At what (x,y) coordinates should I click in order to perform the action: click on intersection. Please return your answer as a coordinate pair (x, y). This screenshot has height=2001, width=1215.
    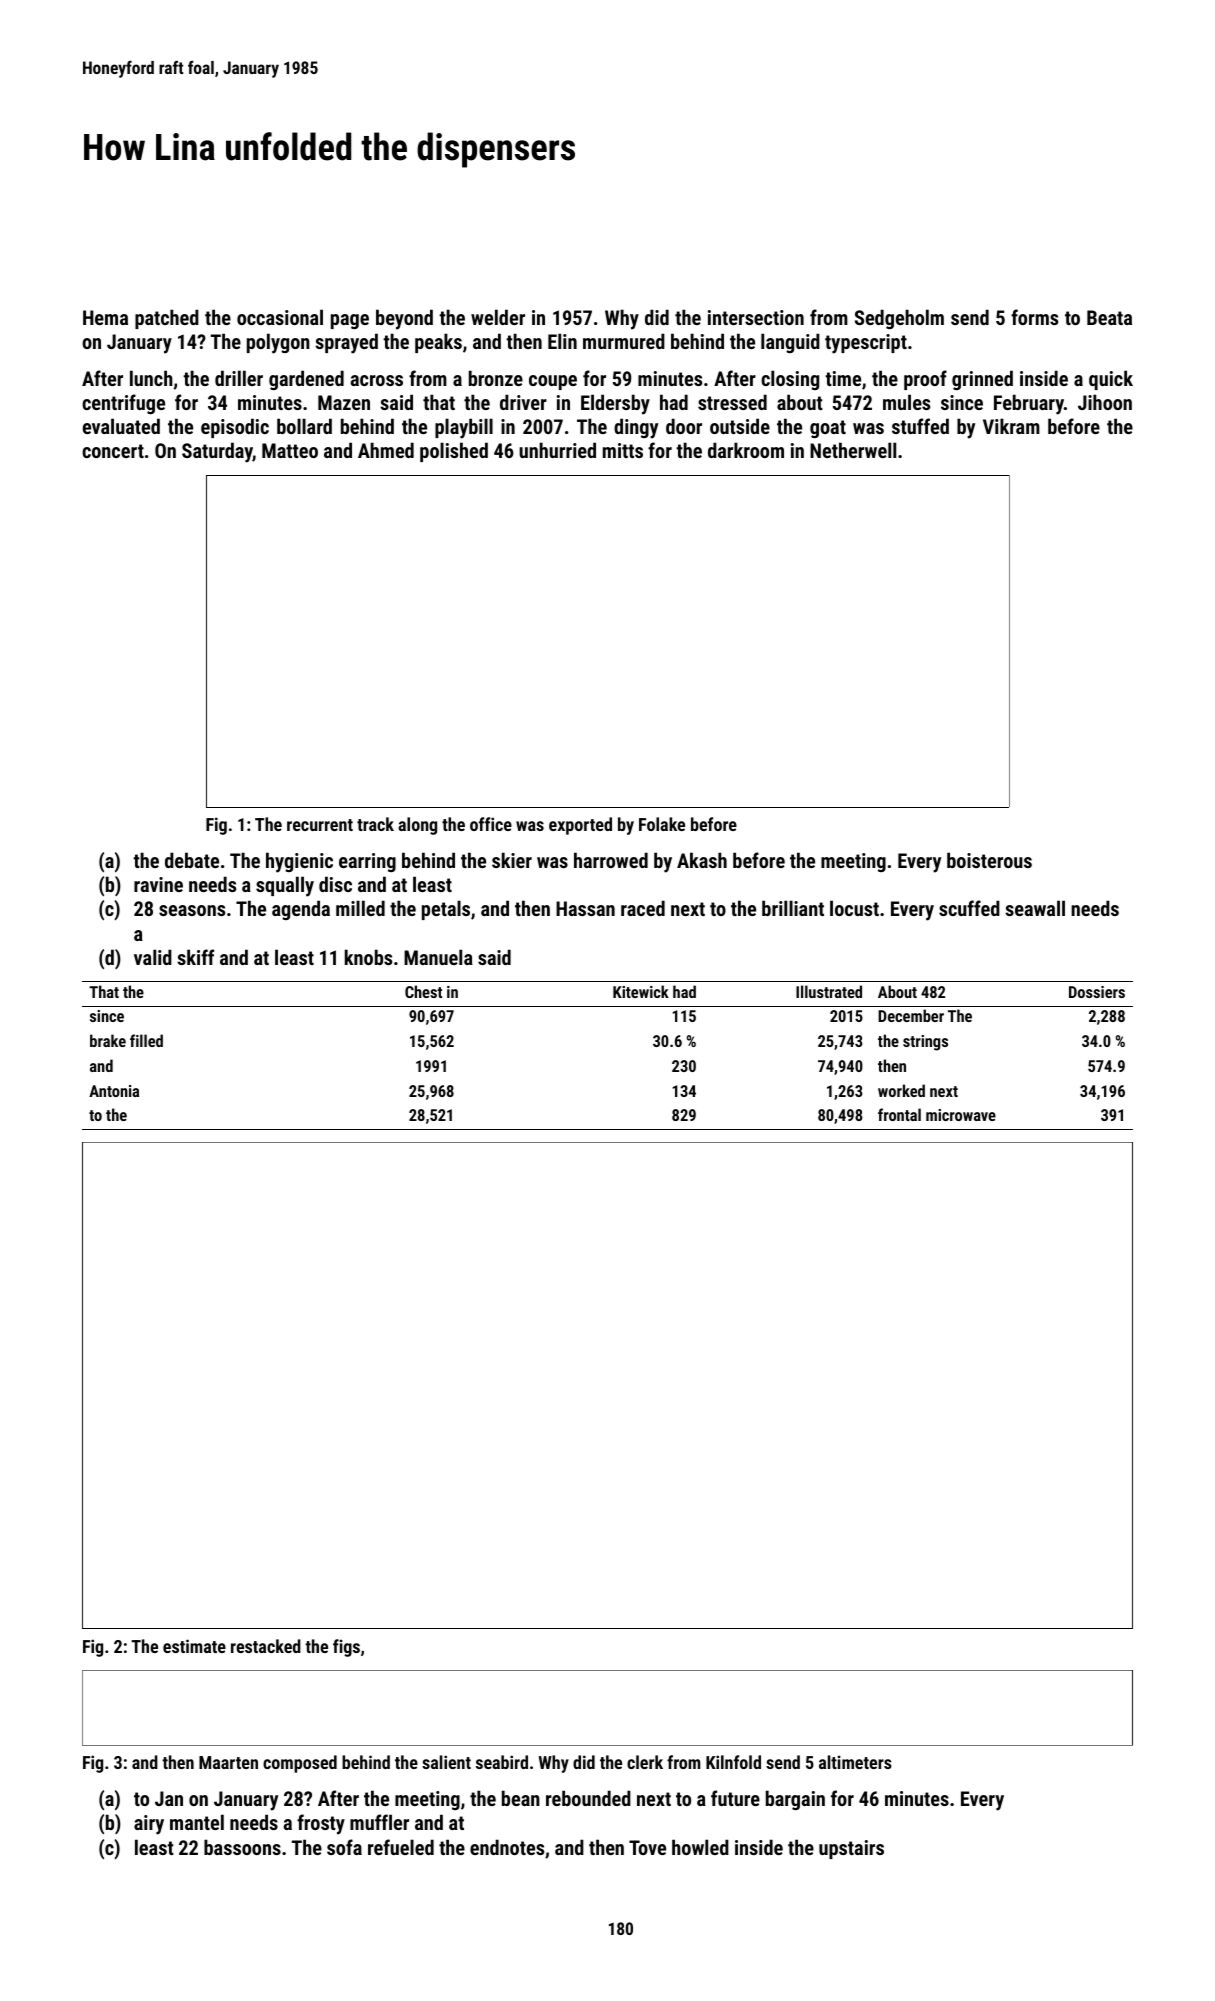
    Looking at the image, I should click on (756, 317).
